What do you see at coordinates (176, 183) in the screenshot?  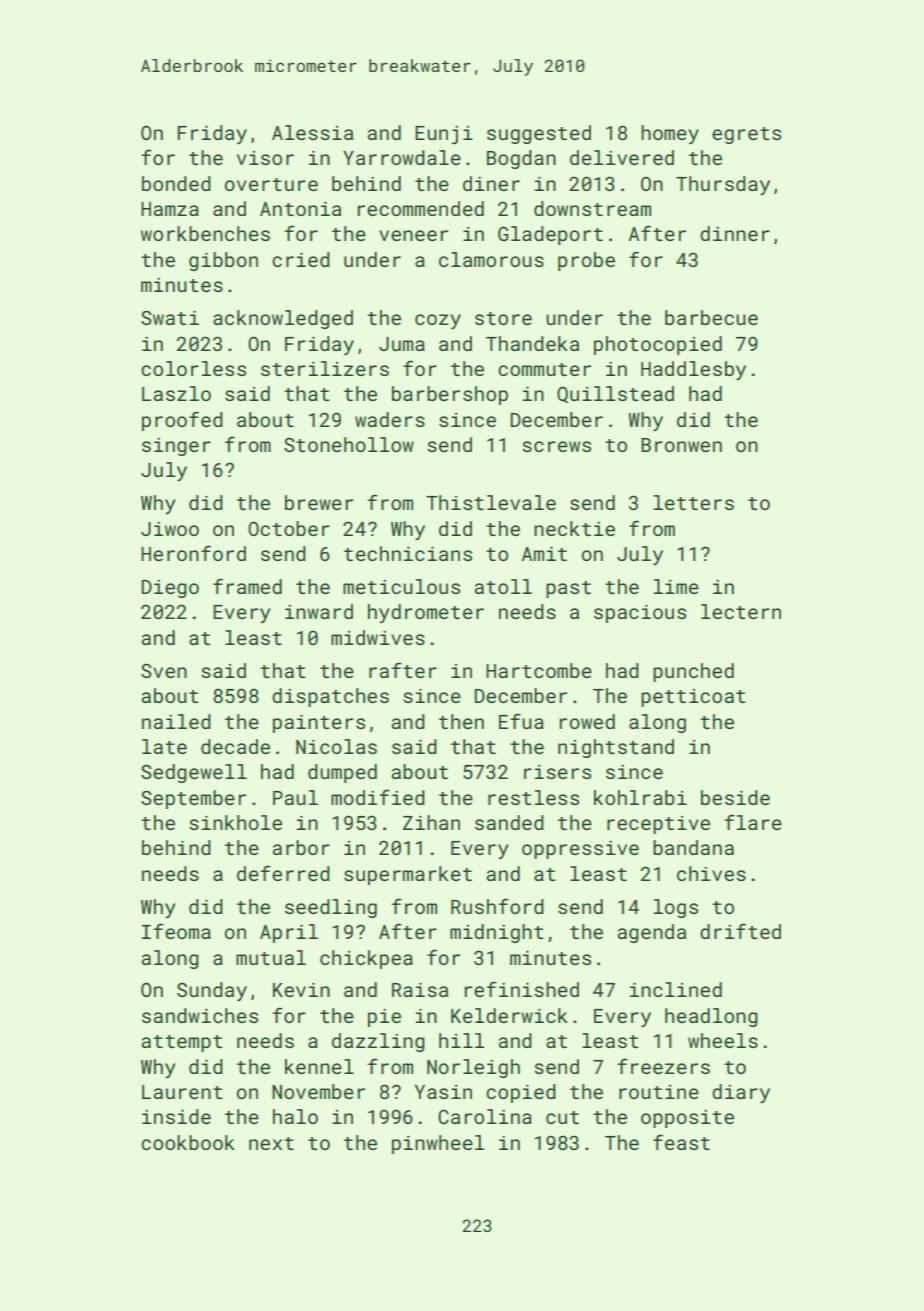 I see `bonded` at bounding box center [176, 183].
